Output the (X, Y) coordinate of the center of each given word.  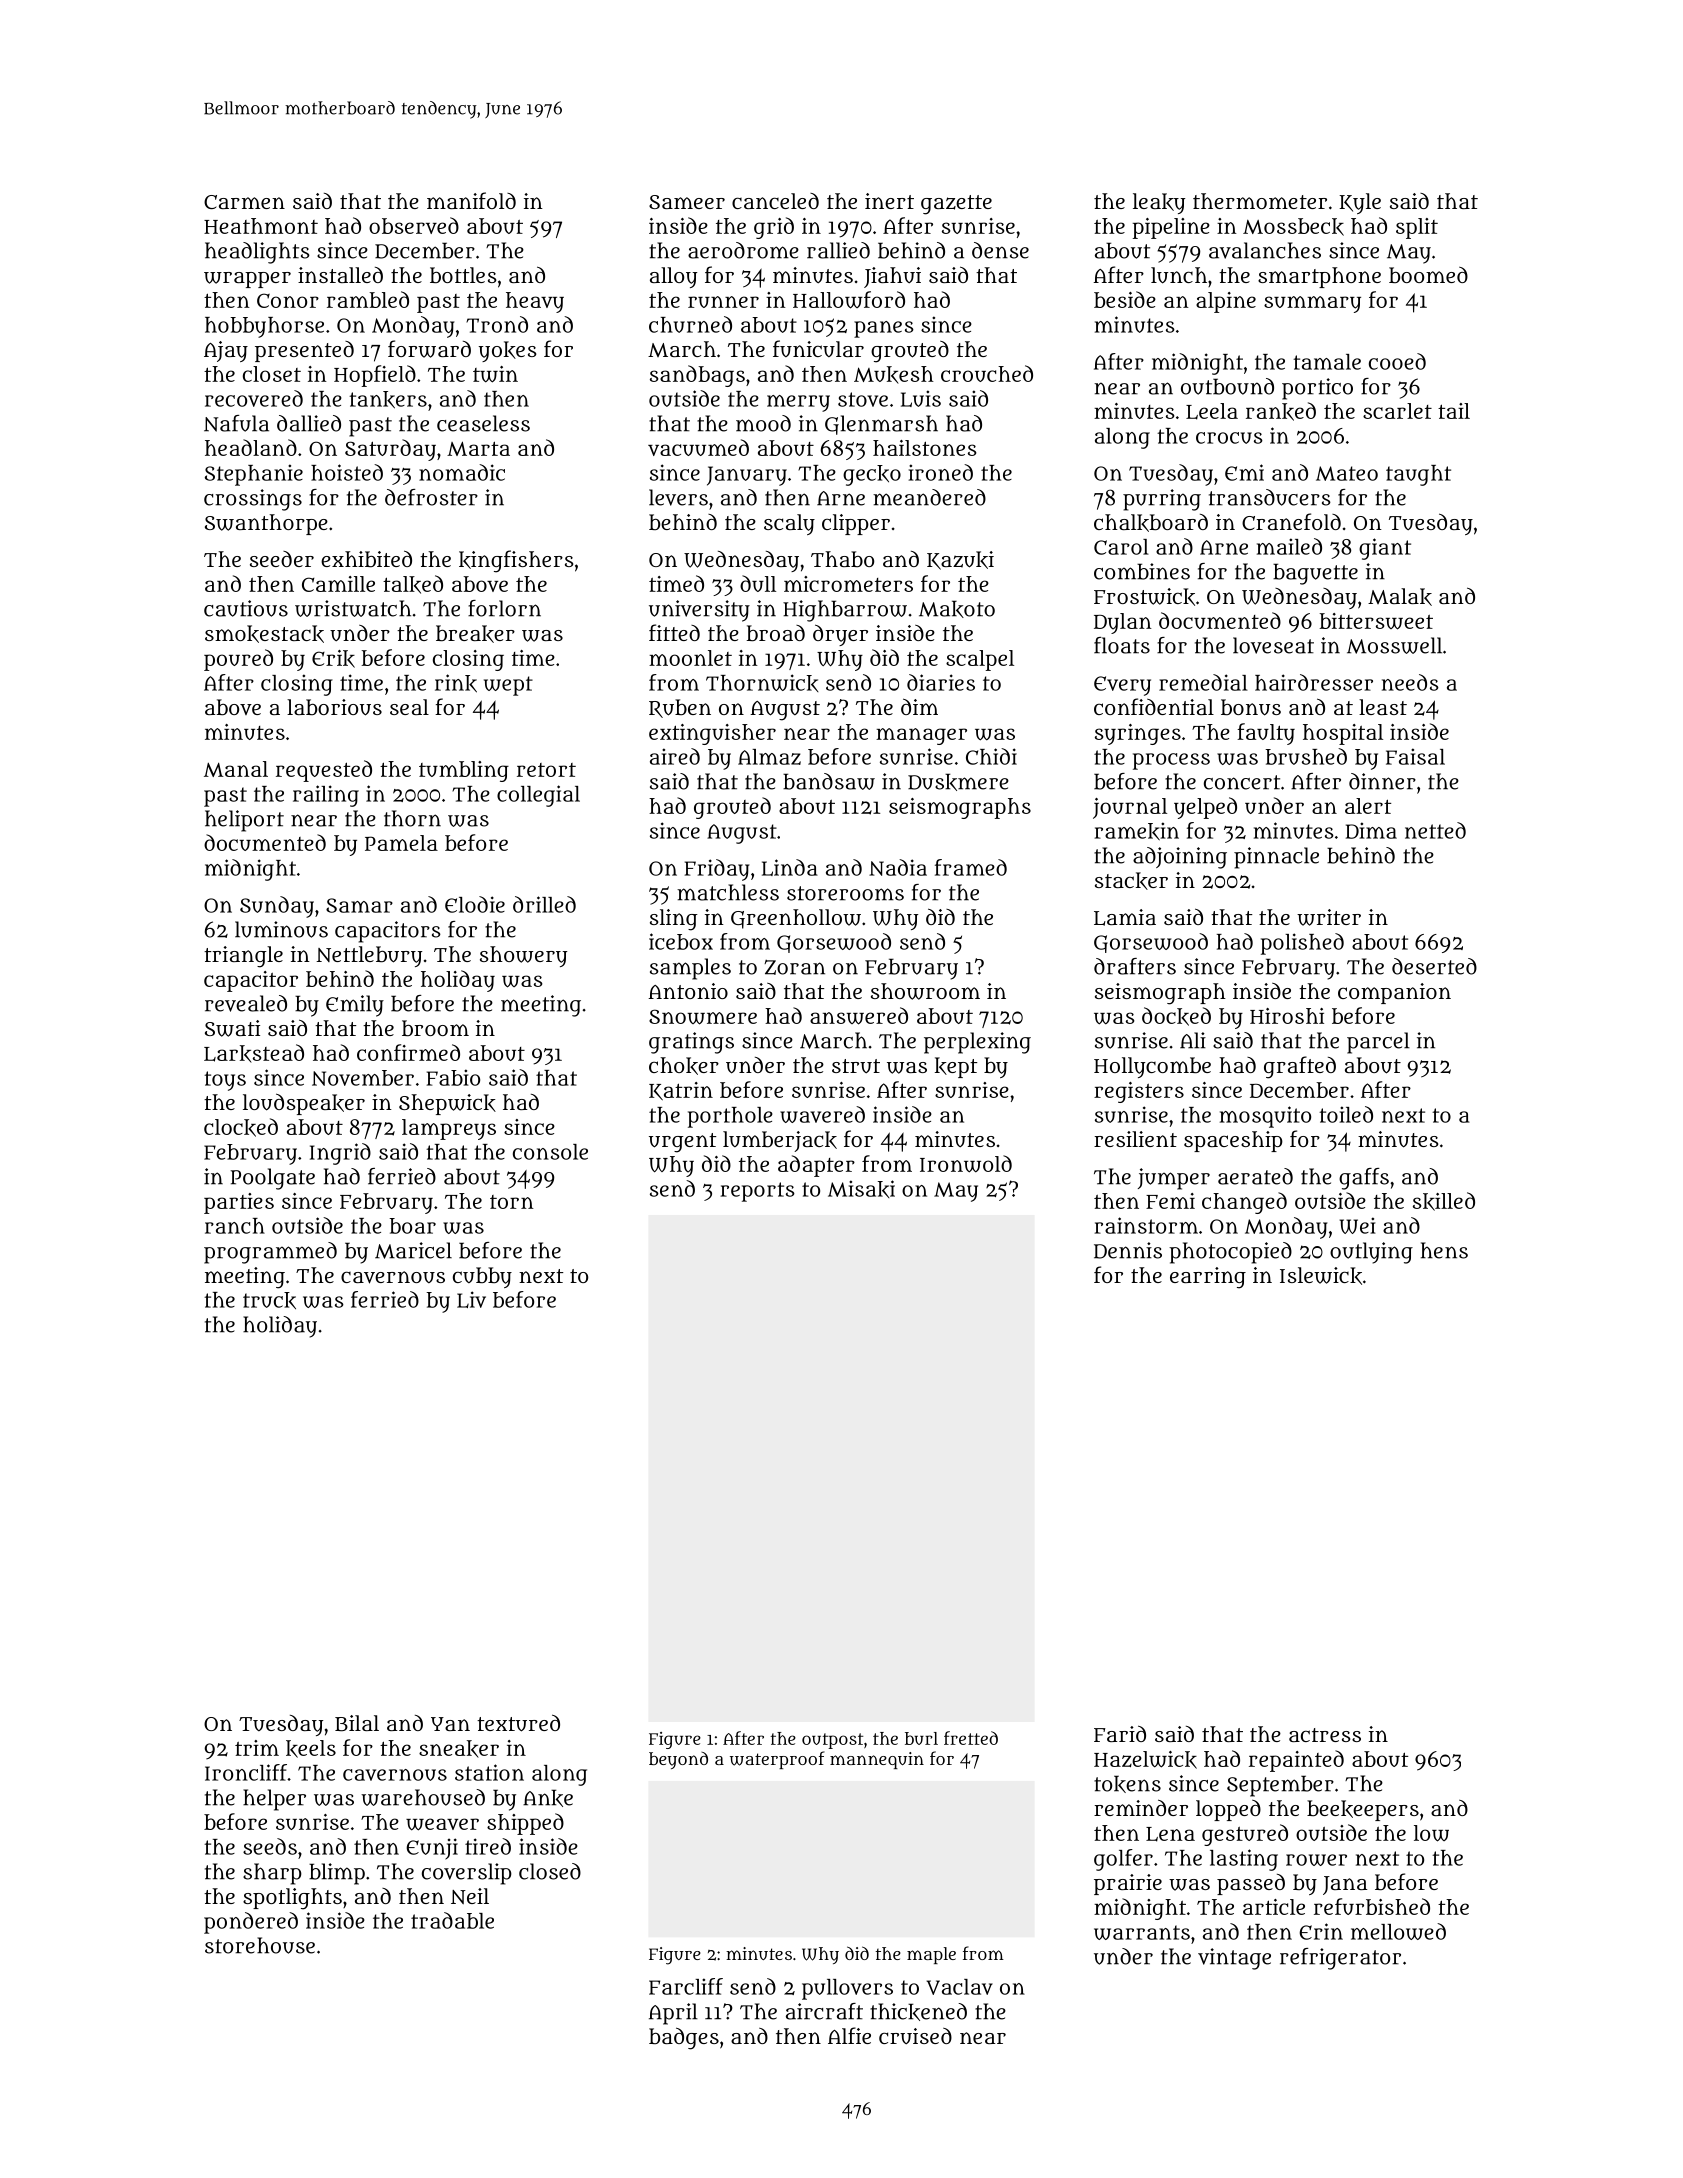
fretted (971, 1738)
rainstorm (1146, 1225)
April (673, 2014)
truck (269, 1300)
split (1417, 228)
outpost (832, 1741)
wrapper (247, 280)
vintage (1234, 1959)
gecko (872, 475)
